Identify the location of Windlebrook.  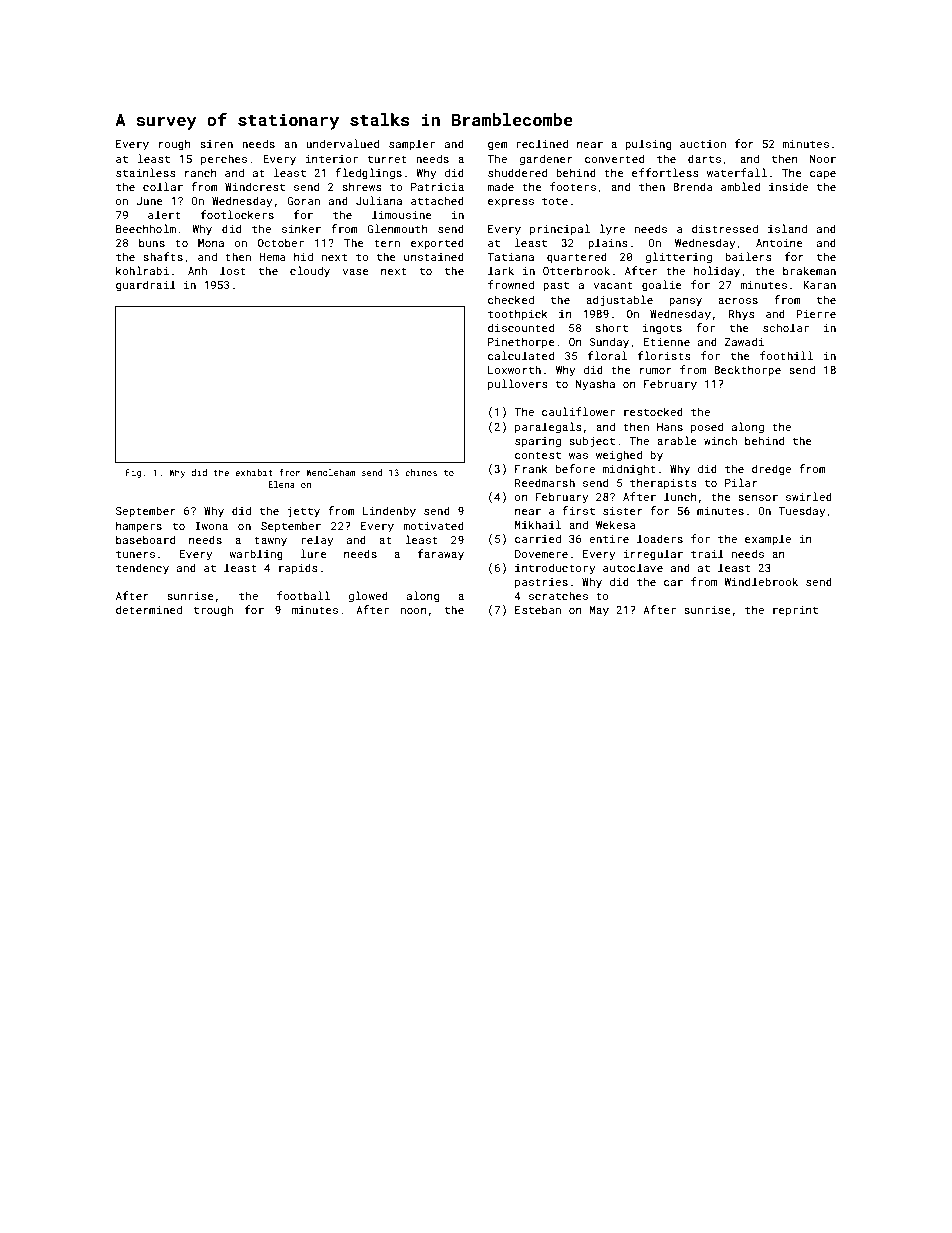
(761, 581).
